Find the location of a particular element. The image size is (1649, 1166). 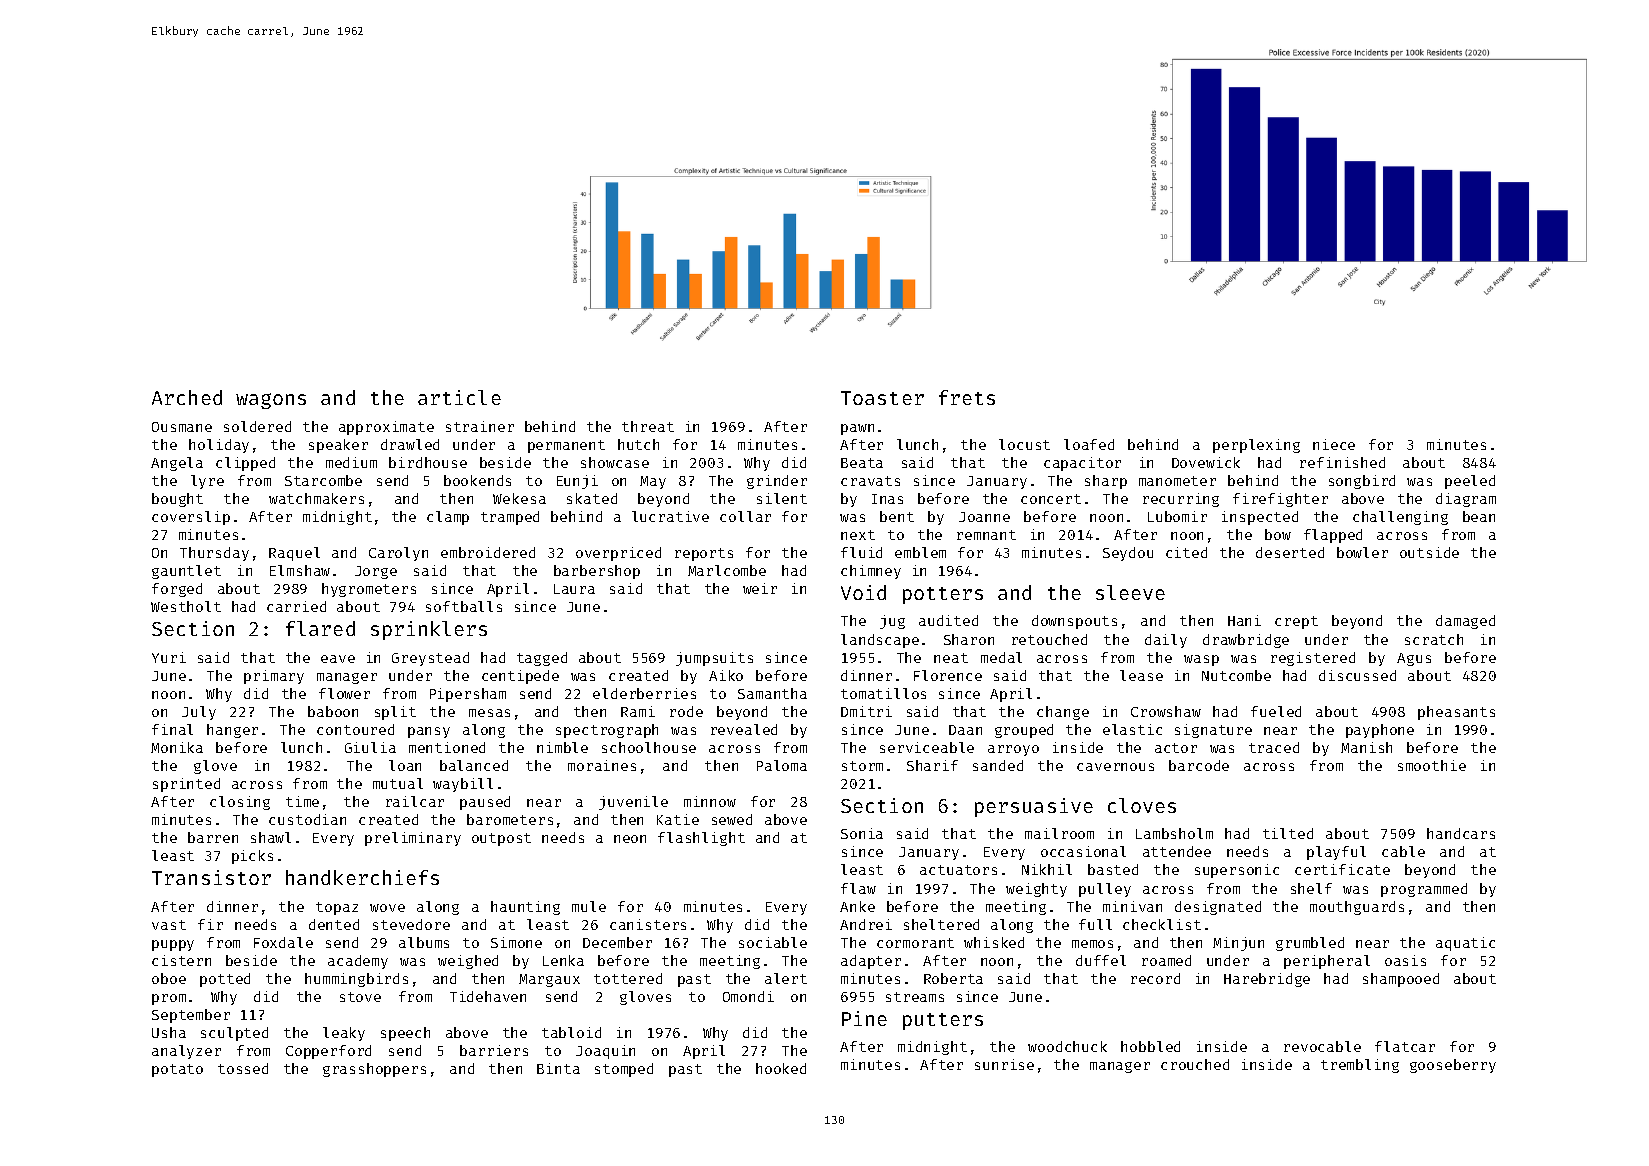

alert is located at coordinates (786, 978).
